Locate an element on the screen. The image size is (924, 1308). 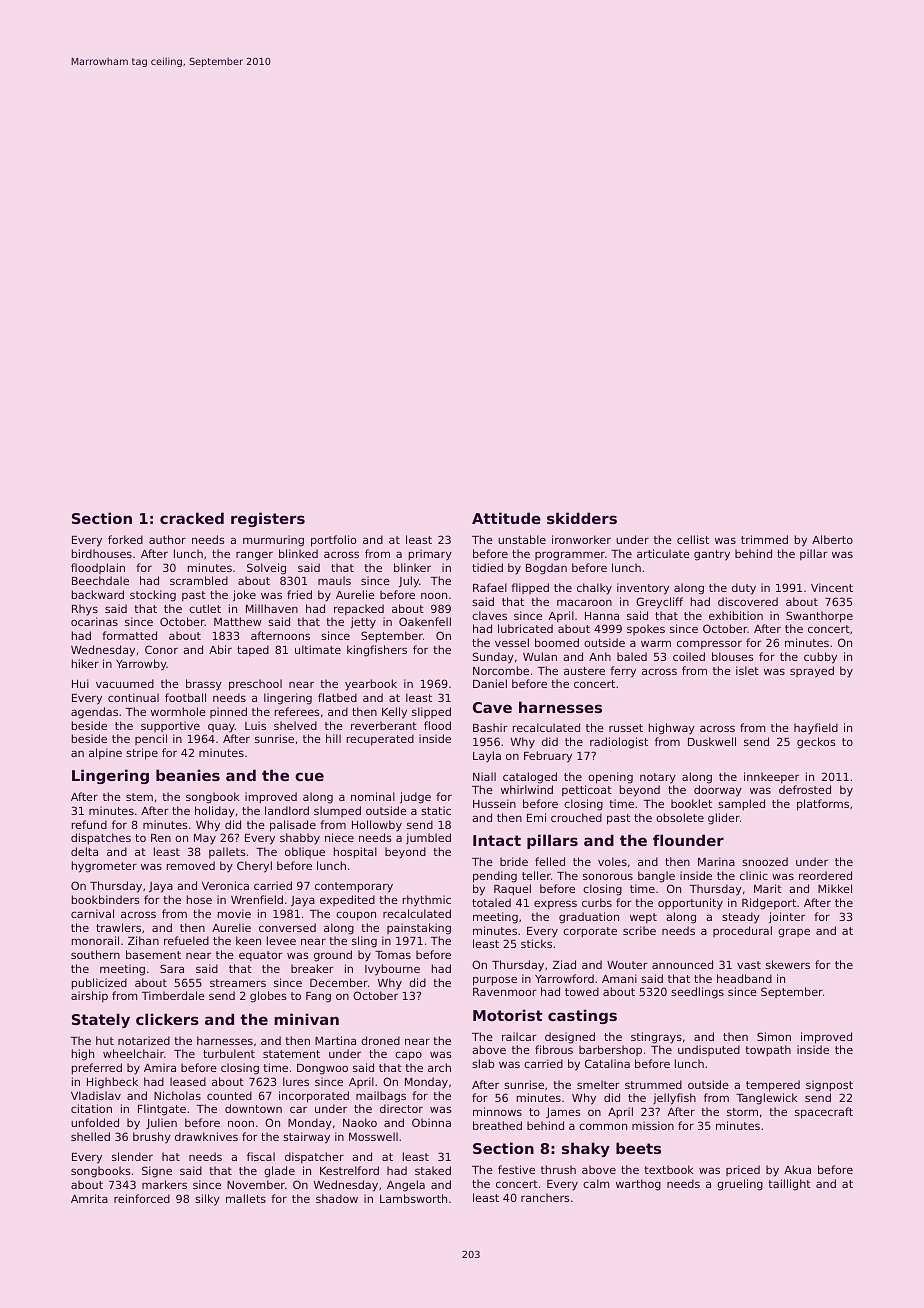
Stately is located at coordinates (101, 1020).
